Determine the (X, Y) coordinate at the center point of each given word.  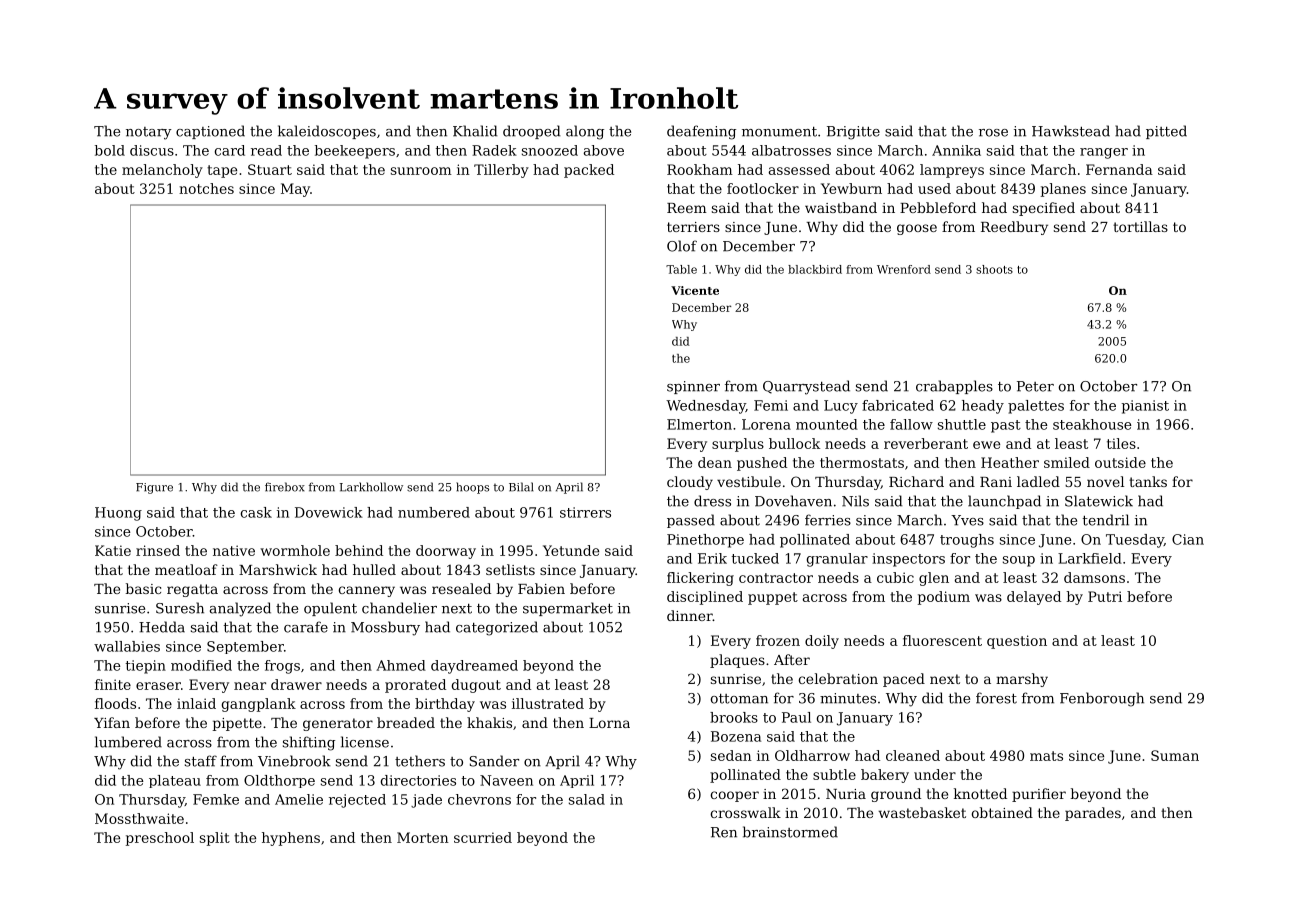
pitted (1166, 132)
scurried (483, 837)
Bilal (521, 487)
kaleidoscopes (327, 132)
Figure (154, 488)
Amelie (299, 799)
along (585, 132)
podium (944, 598)
